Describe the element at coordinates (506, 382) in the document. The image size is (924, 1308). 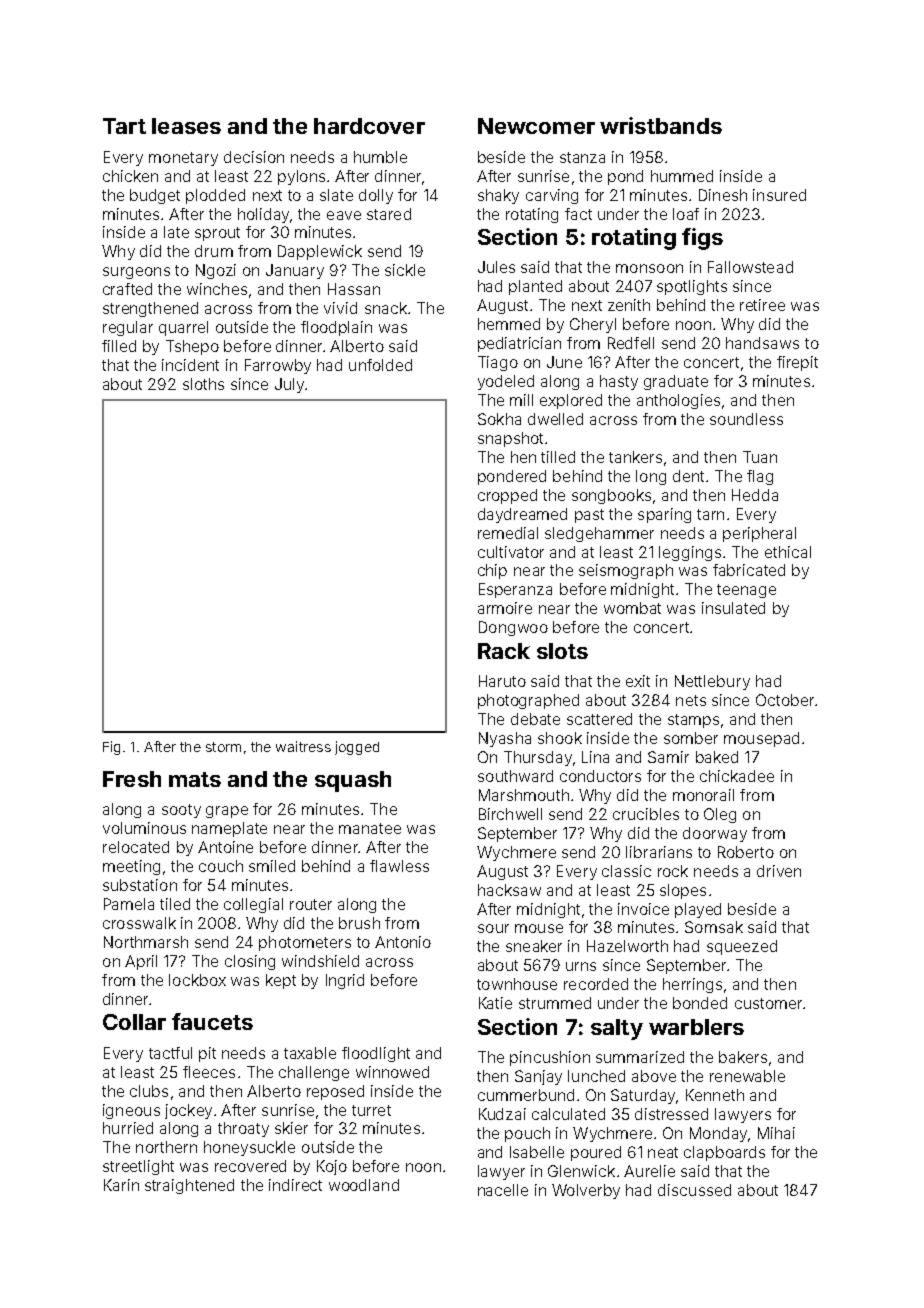
I see `yodeled` at that location.
